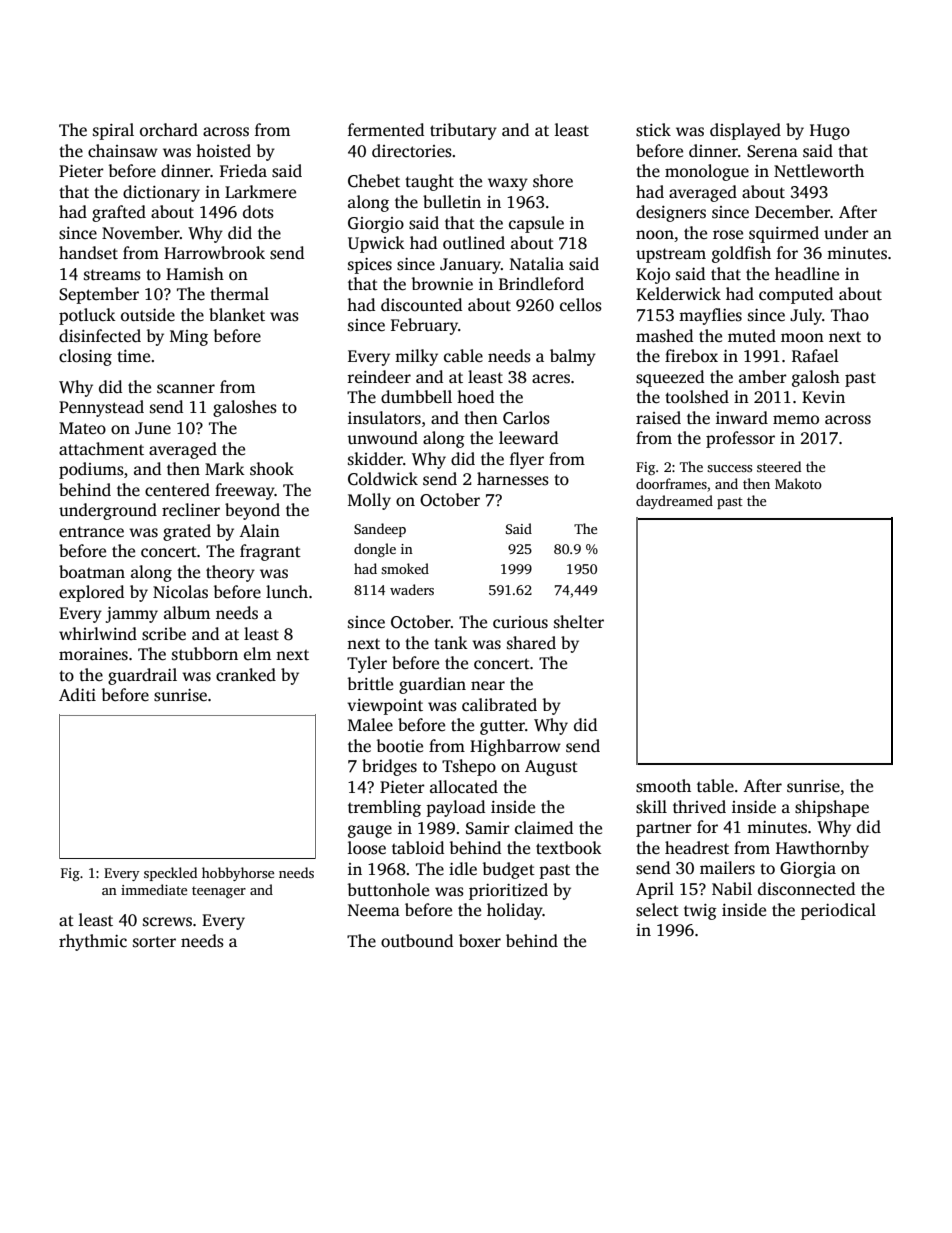 This screenshot has height=1233, width=952. Describe the element at coordinates (380, 530) in the screenshot. I see `Sandeep` at that location.
